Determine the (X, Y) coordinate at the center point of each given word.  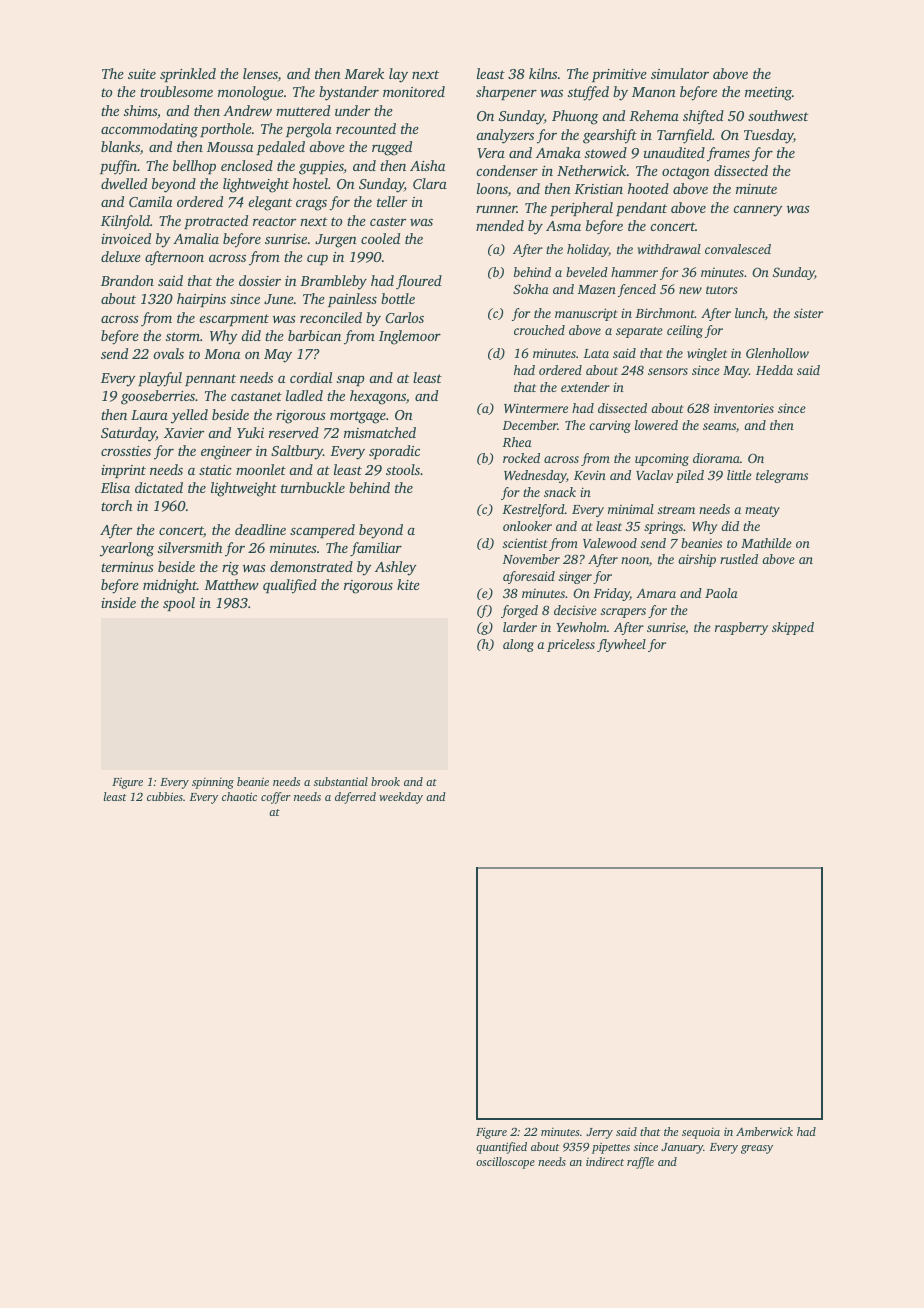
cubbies (165, 796)
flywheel (621, 645)
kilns (543, 73)
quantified (501, 1148)
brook (385, 781)
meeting (768, 94)
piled (690, 476)
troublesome (176, 91)
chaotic (239, 796)
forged (519, 611)
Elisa (115, 487)
